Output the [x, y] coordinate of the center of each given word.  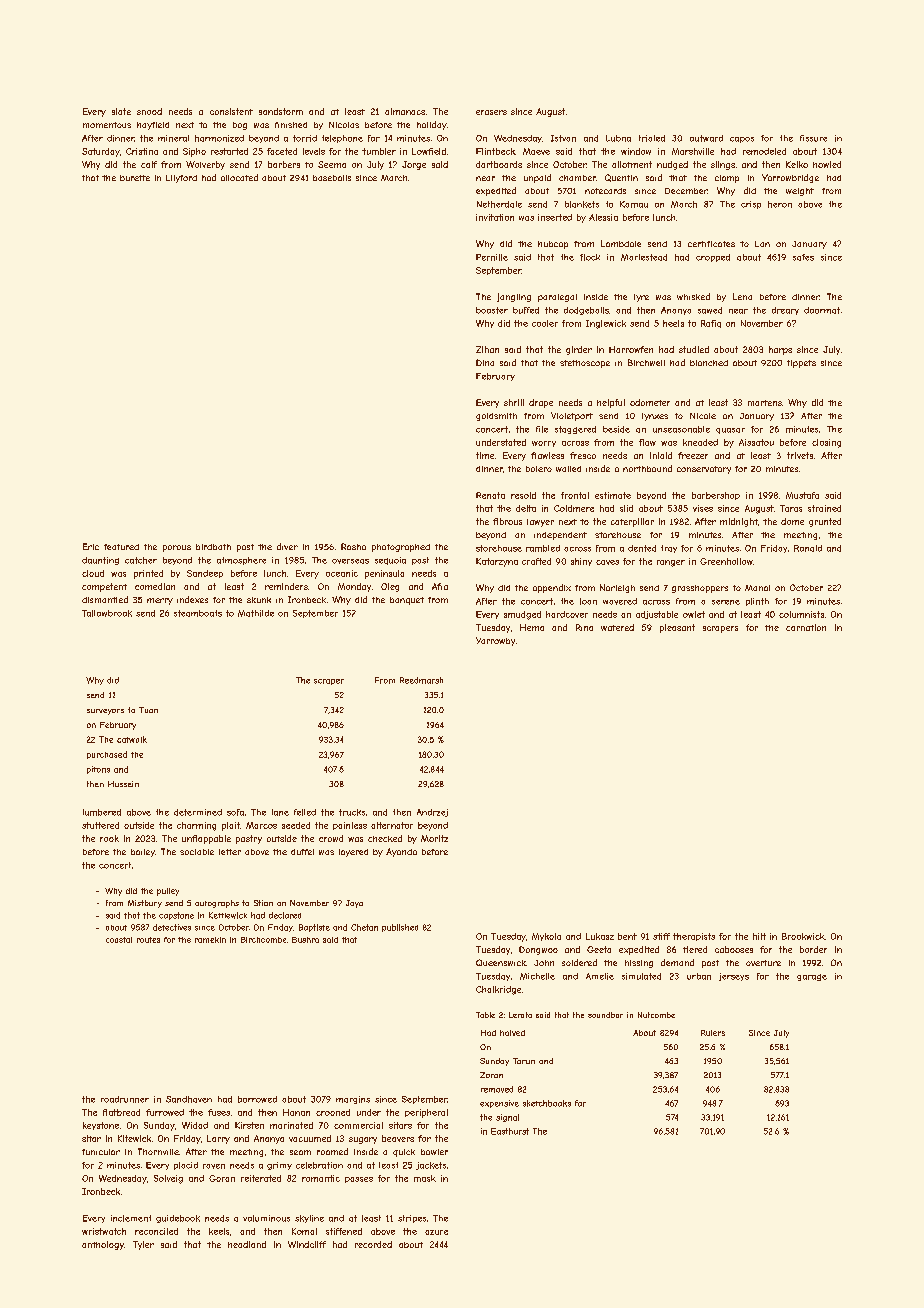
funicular [101, 1152]
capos [742, 140]
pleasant [677, 628]
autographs [217, 904]
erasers [491, 112]
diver [287, 546]
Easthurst [510, 1131]
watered [617, 627]
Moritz [434, 838]
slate [121, 111]
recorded [373, 1244]
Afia [440, 586]
